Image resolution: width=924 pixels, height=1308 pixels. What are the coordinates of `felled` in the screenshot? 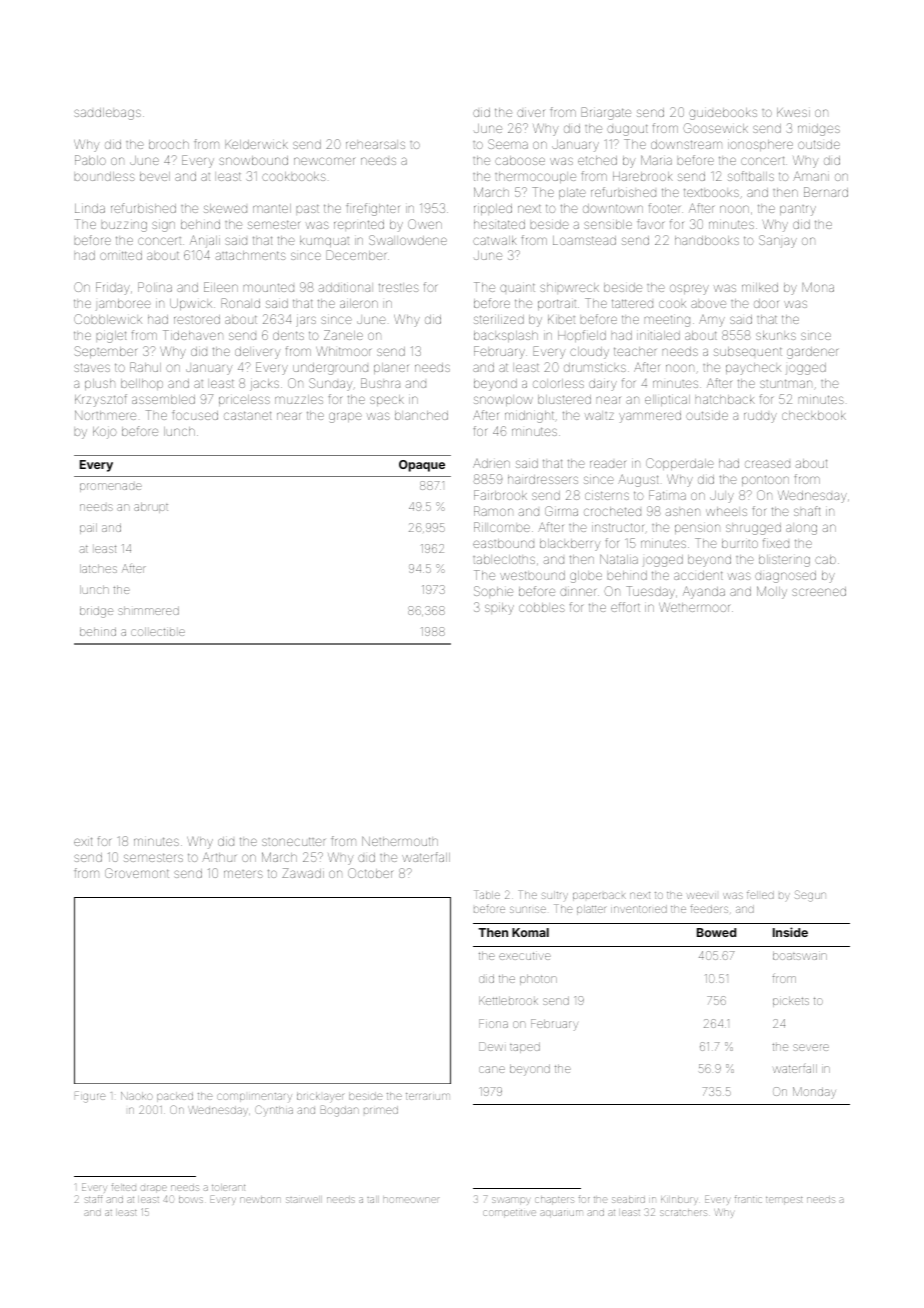 It's located at (760, 894).
